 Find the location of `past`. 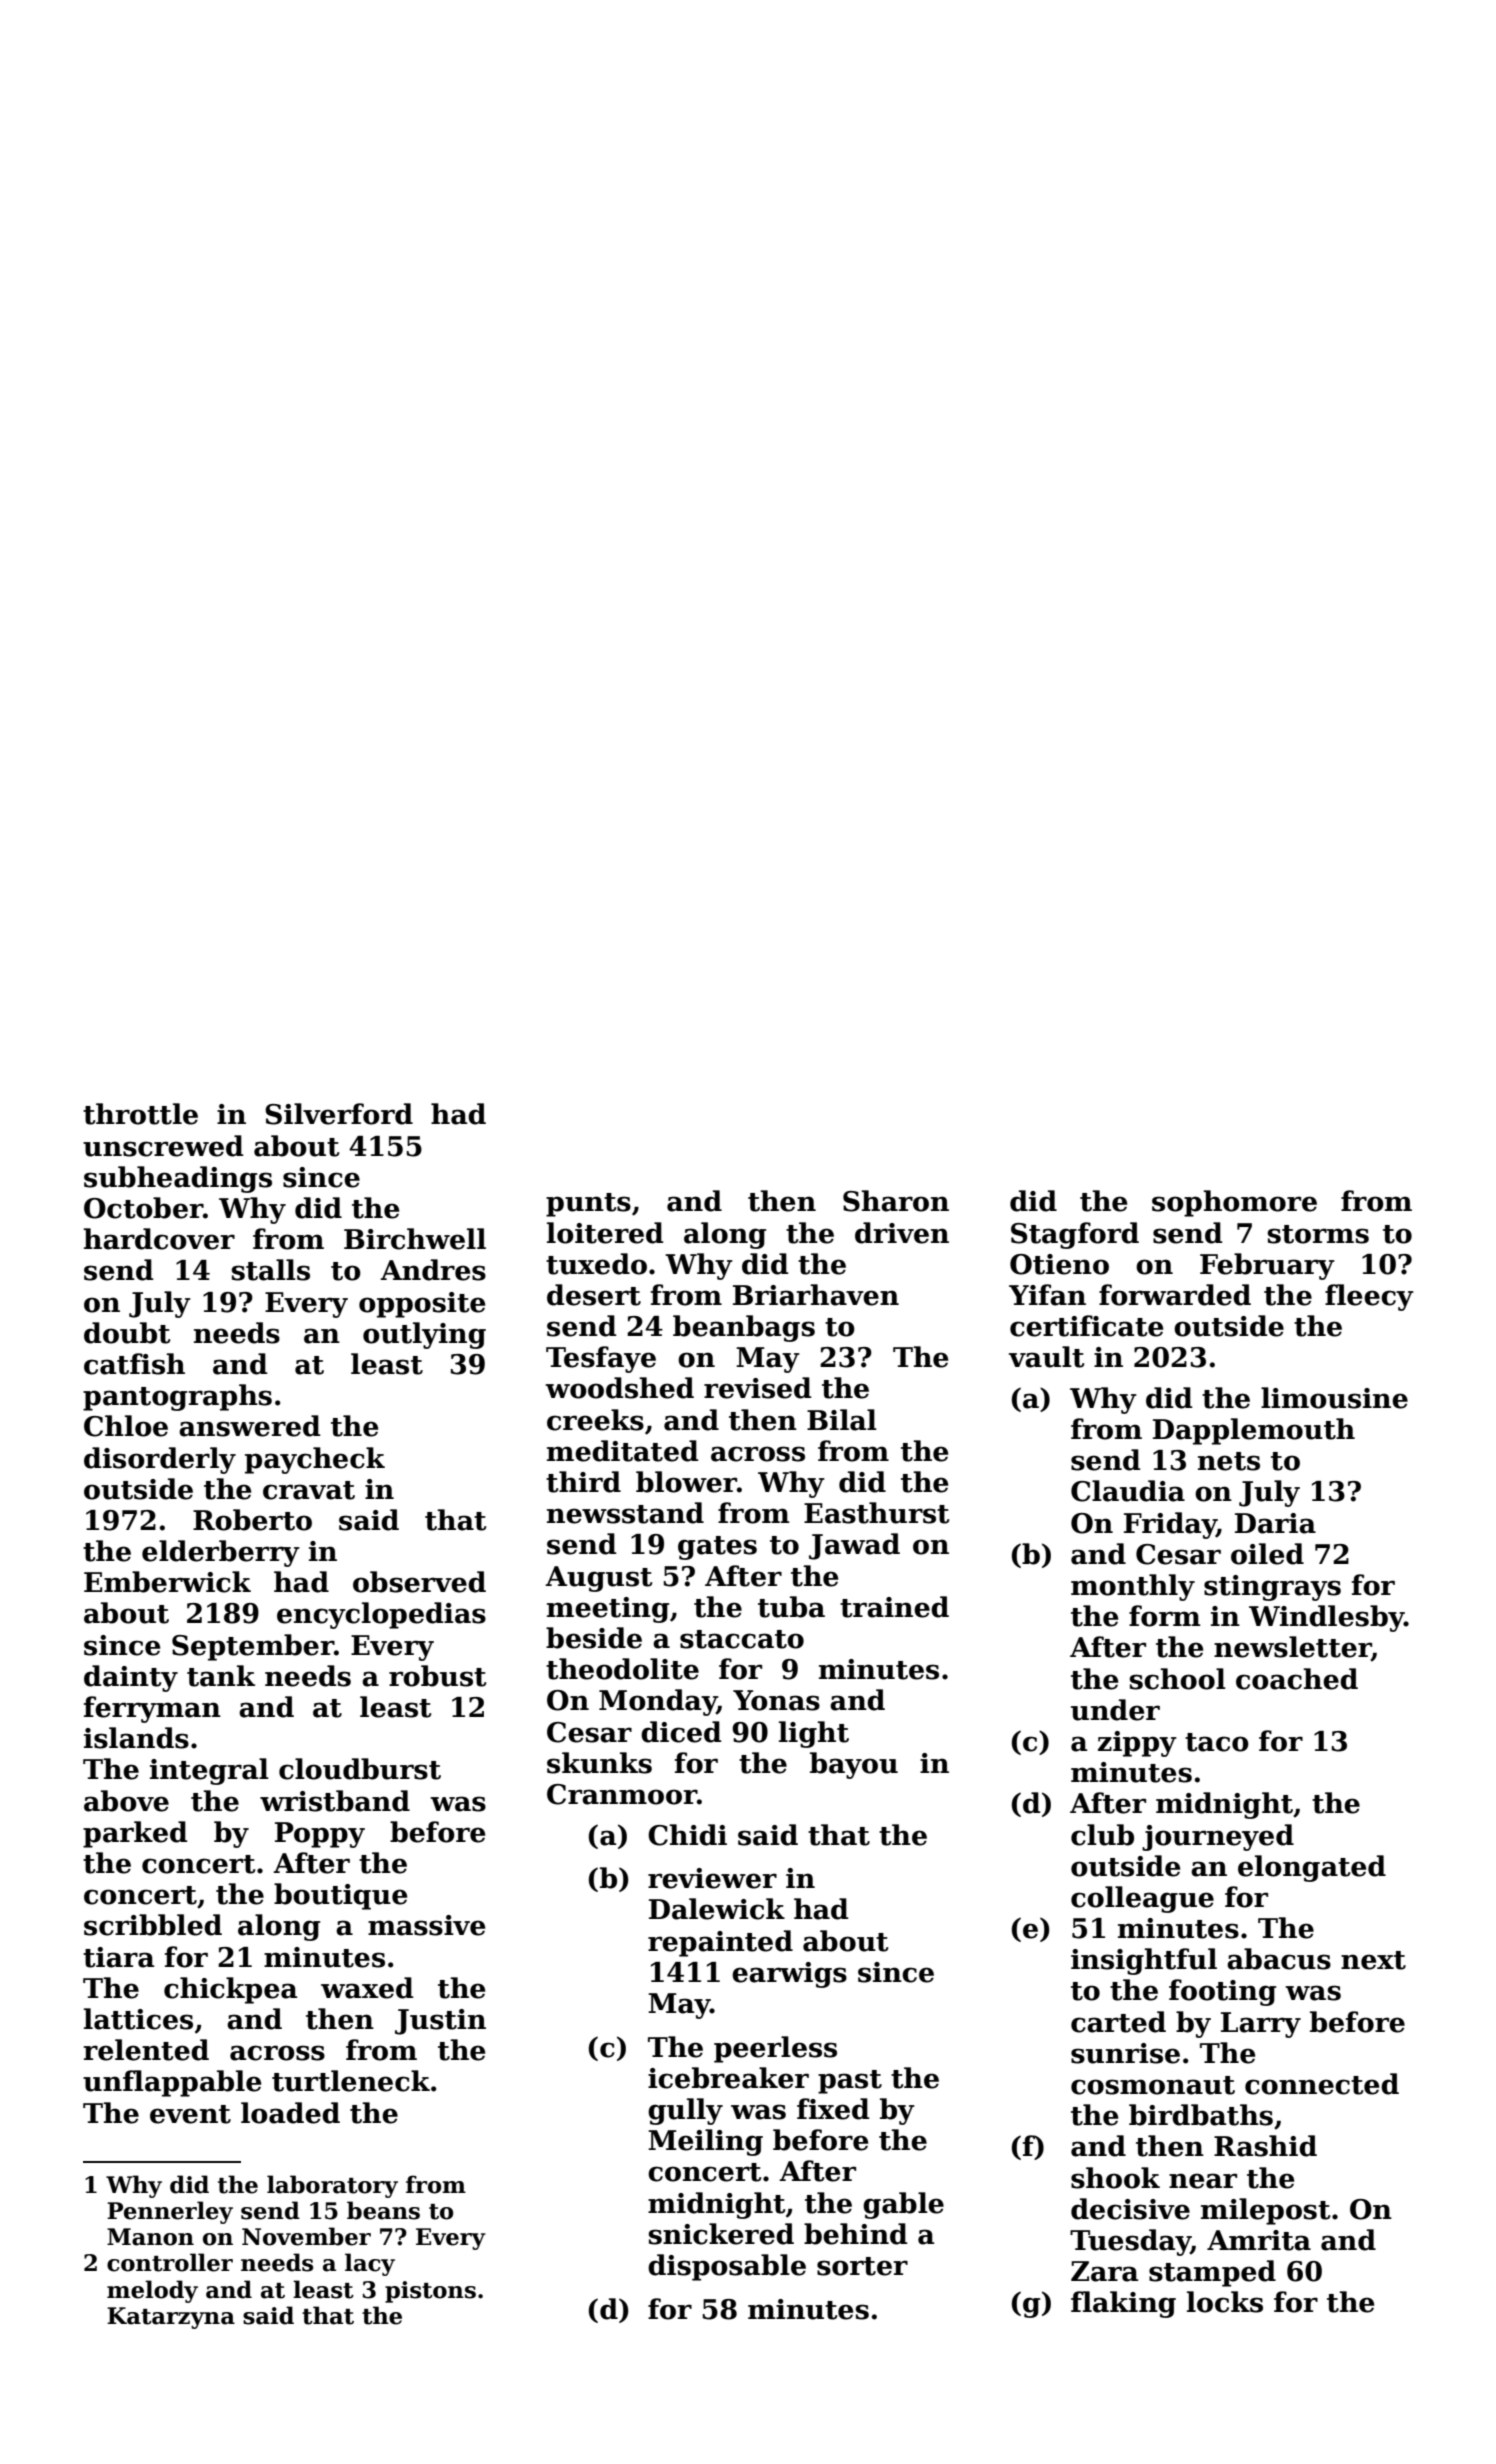

past is located at coordinates (850, 2082).
